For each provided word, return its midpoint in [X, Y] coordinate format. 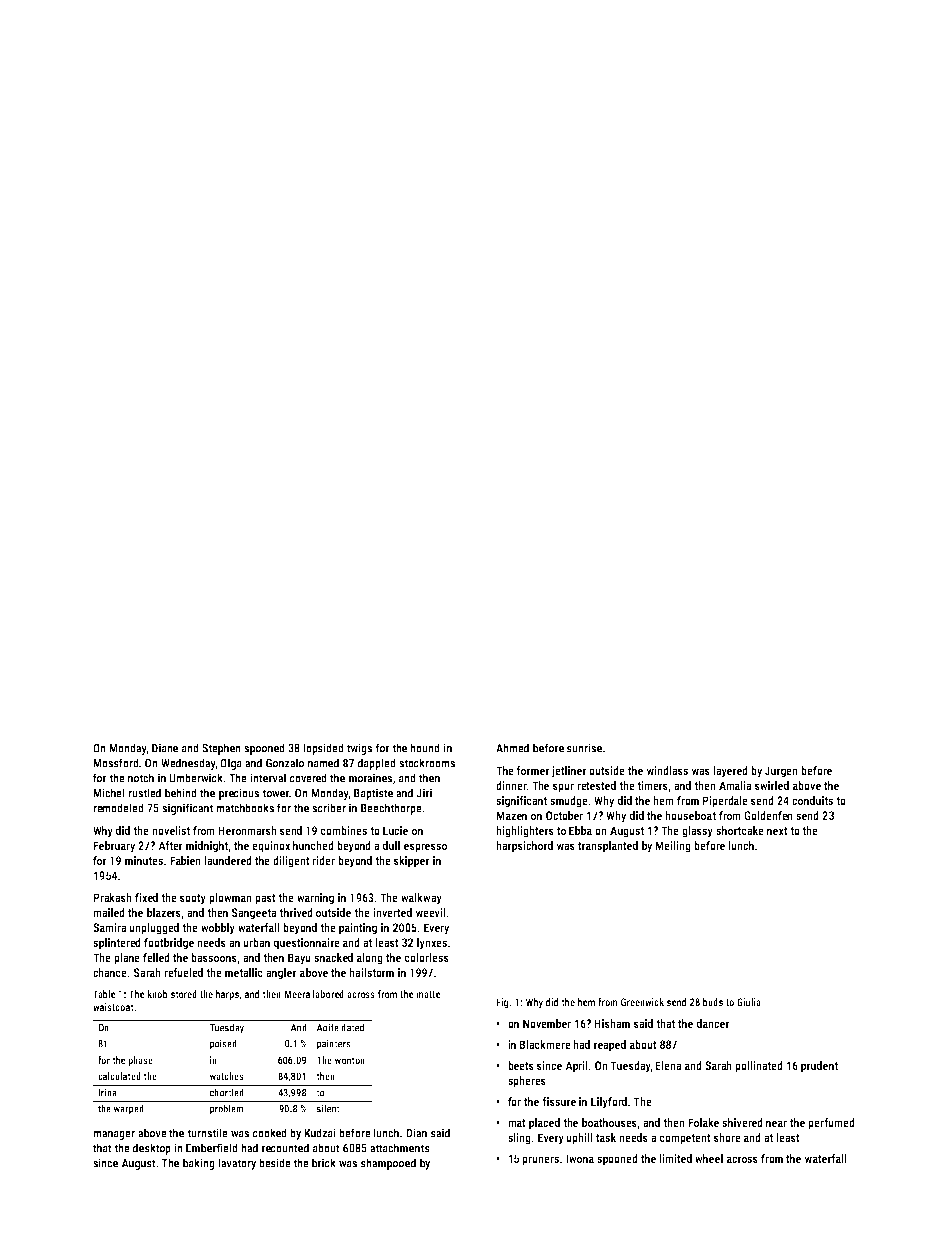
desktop [152, 1149]
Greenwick [642, 1002]
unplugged [154, 929]
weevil [430, 912]
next [777, 831]
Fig [502, 1003]
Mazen [511, 815]
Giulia [749, 1002]
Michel [109, 793]
